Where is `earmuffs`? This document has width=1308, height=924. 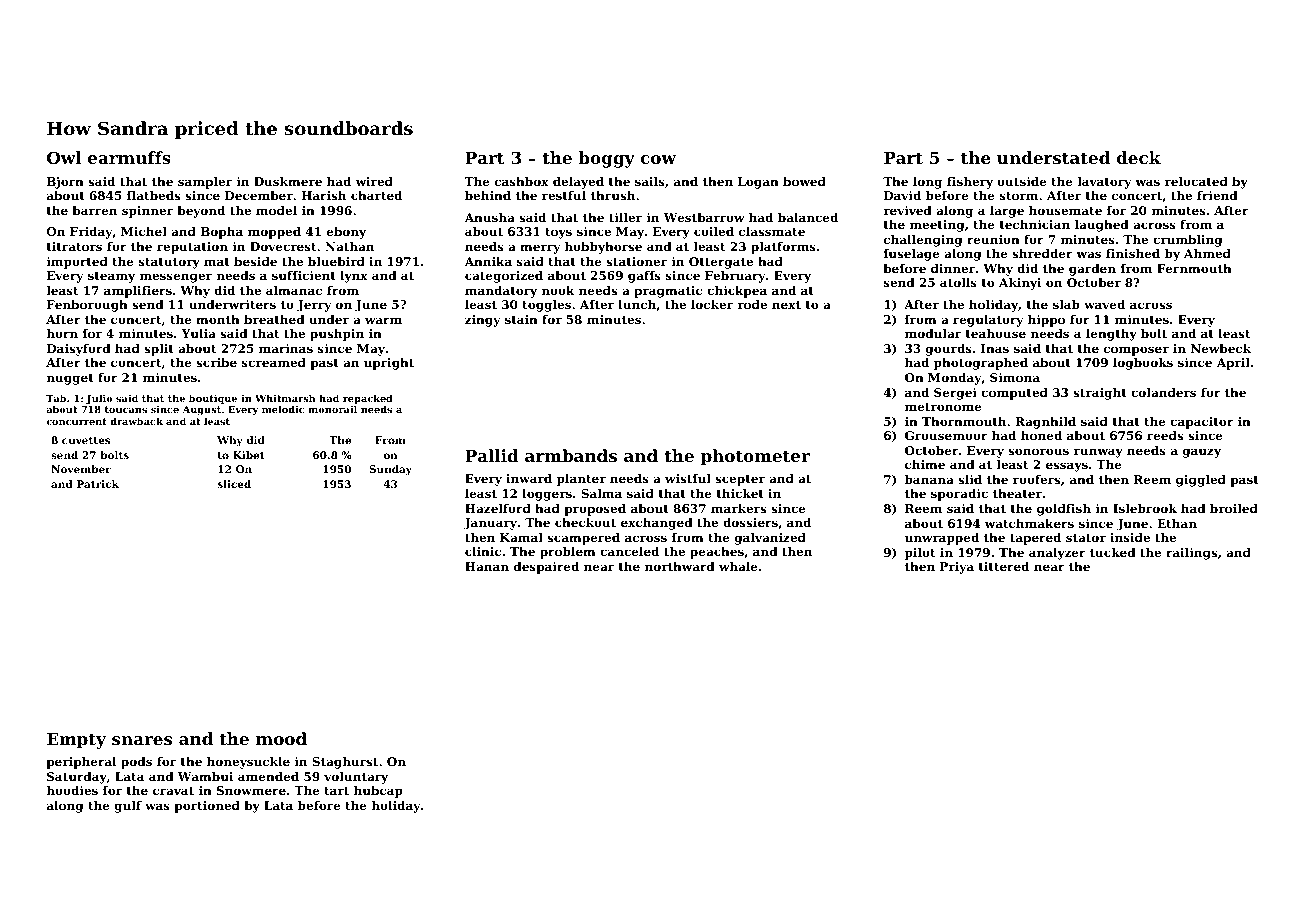 earmuffs is located at coordinates (129, 157).
